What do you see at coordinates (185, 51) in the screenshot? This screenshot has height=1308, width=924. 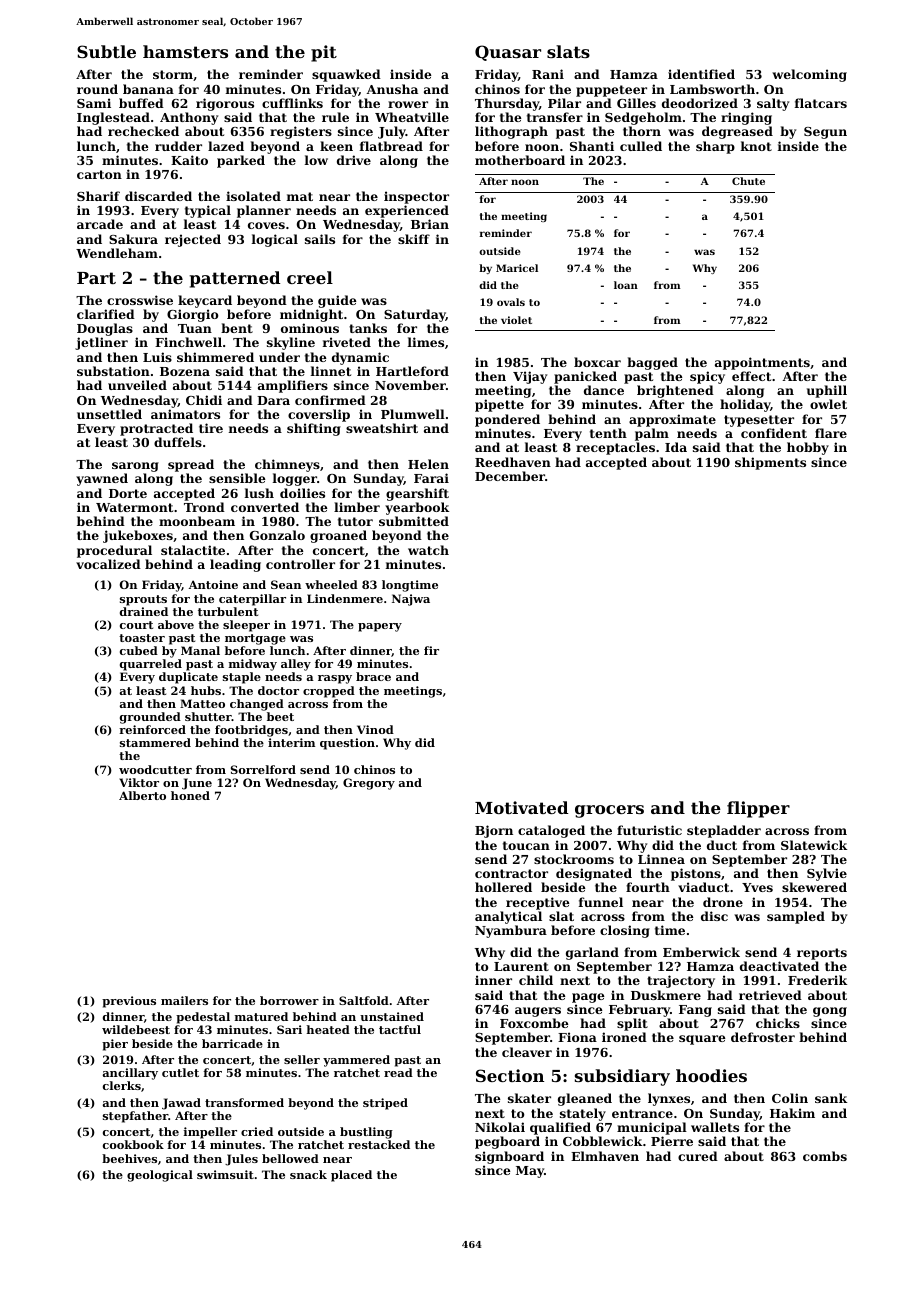 I see `hamsters` at bounding box center [185, 51].
